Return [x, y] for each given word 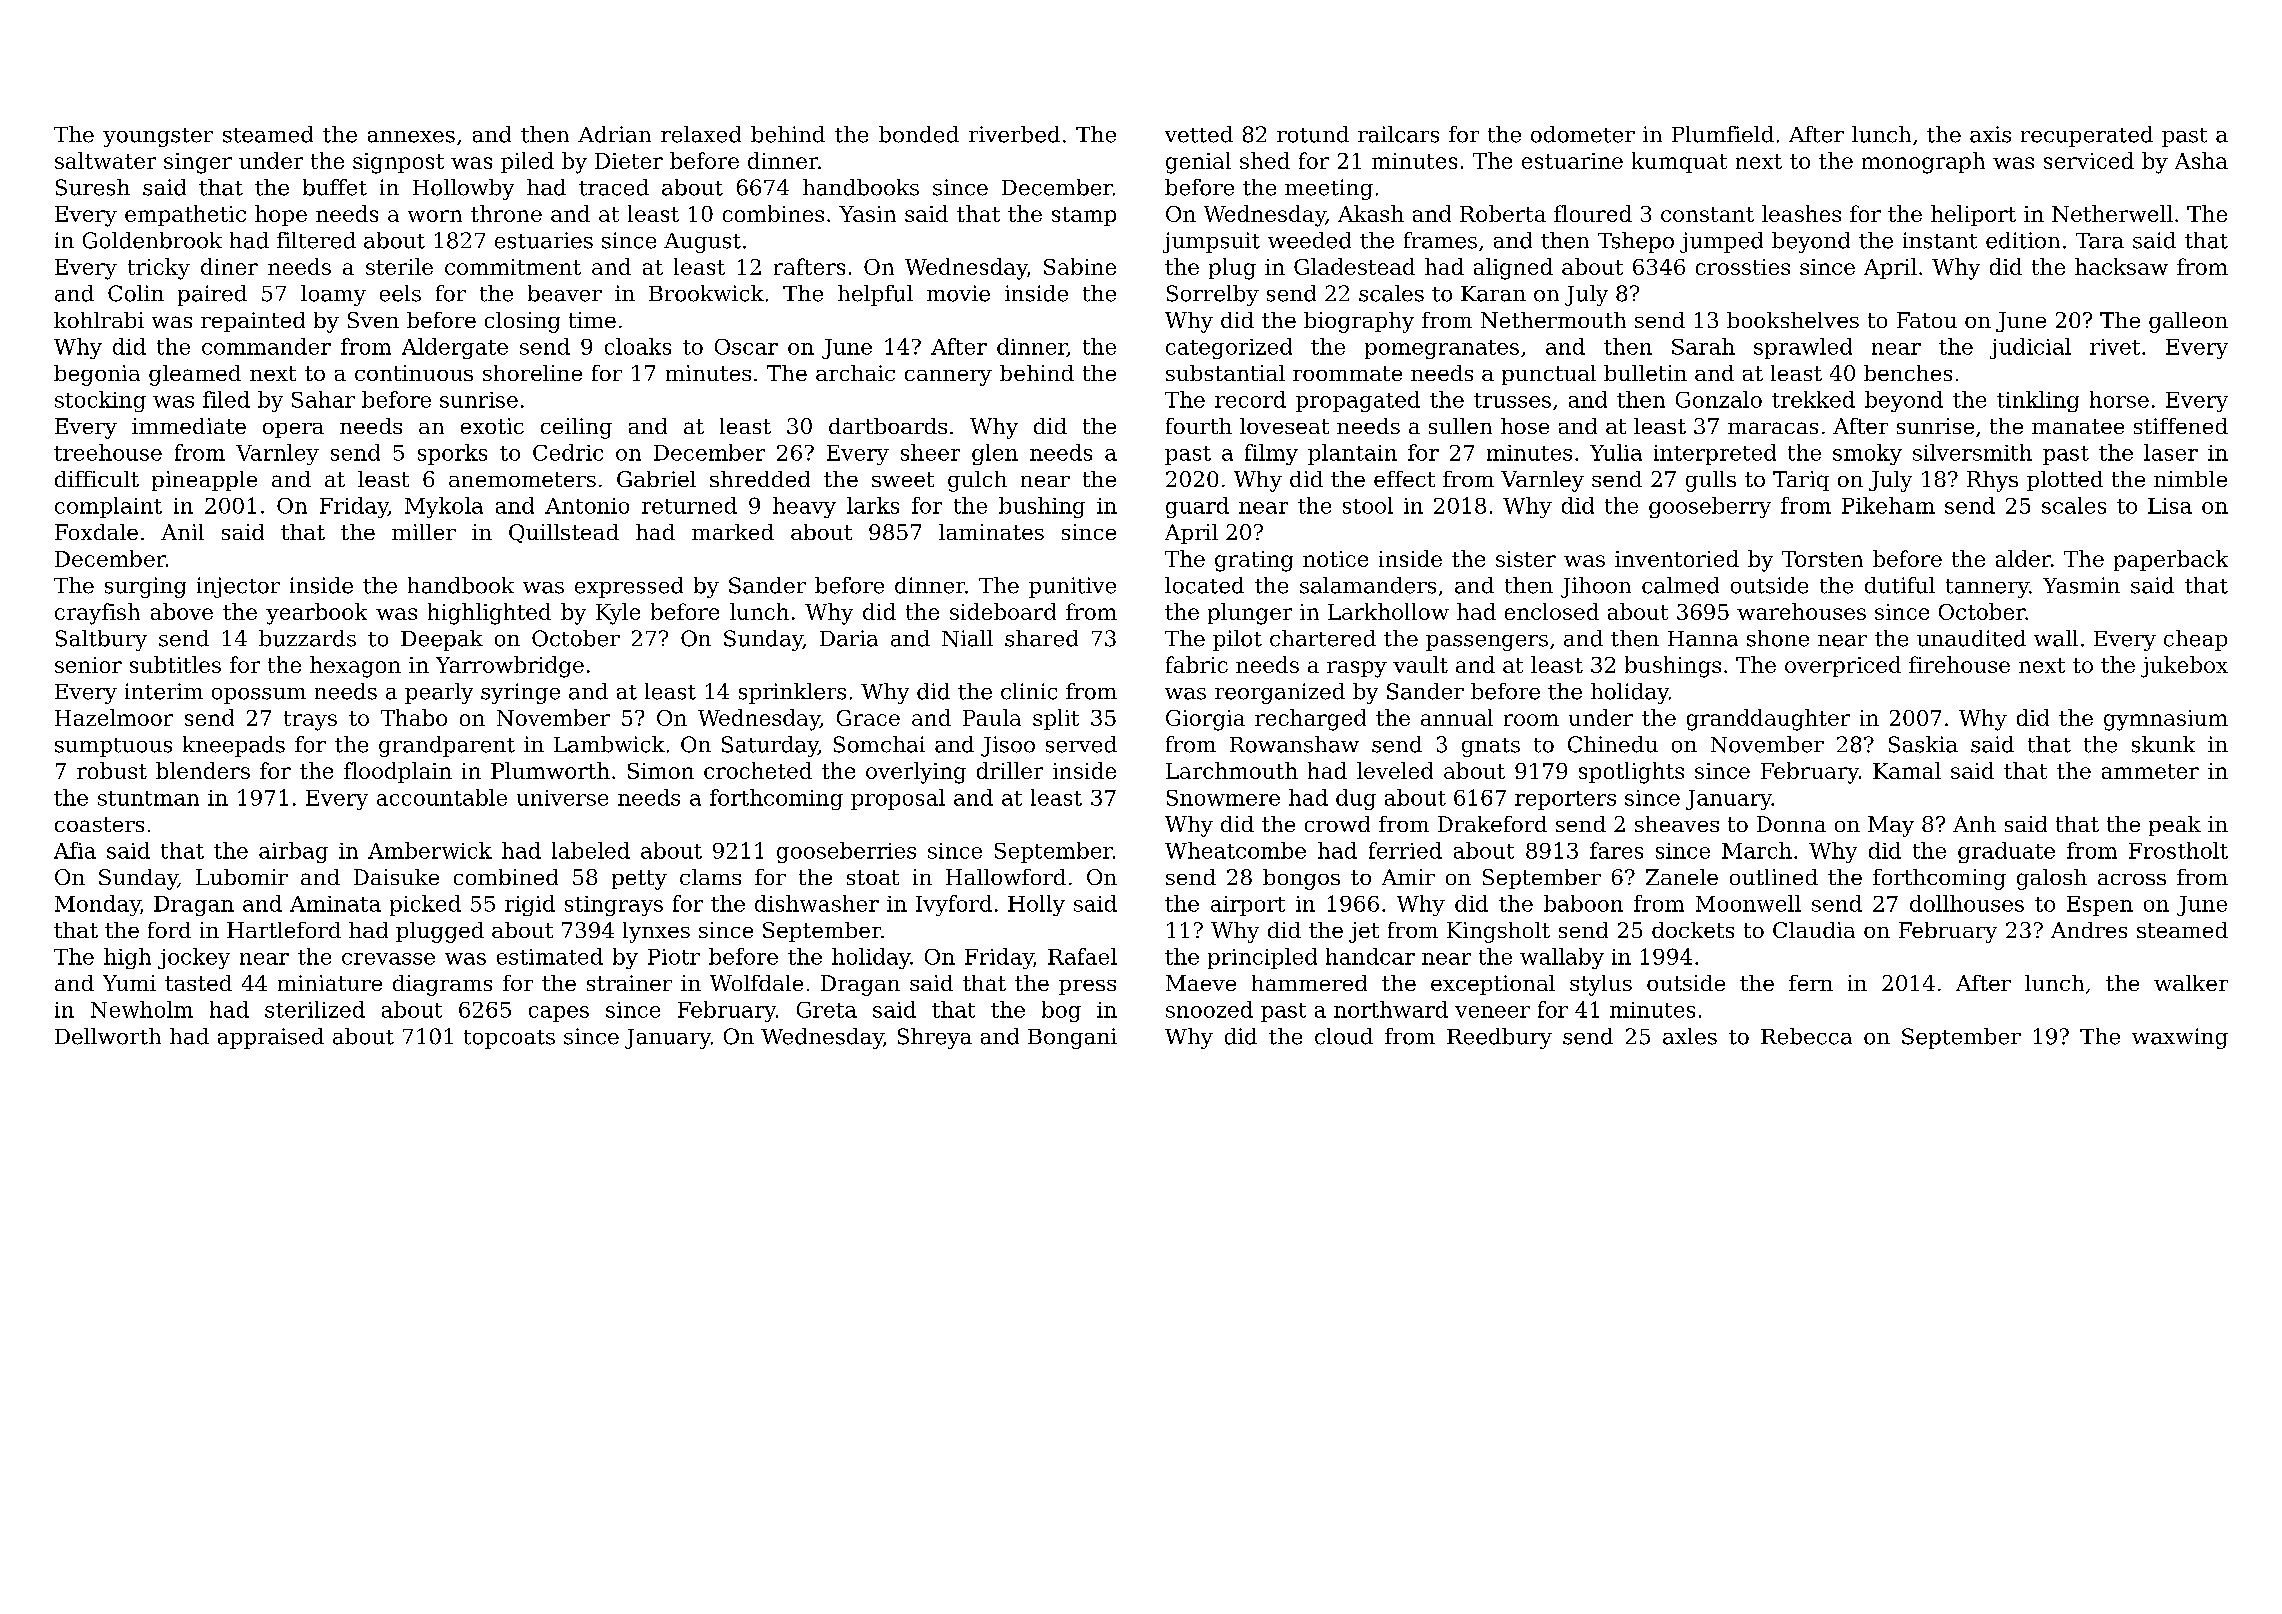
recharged [1310, 720]
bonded [919, 134]
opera [293, 430]
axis [1990, 134]
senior [88, 665]
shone [1778, 638]
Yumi [129, 983]
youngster [158, 137]
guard [1197, 507]
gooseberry [1710, 507]
